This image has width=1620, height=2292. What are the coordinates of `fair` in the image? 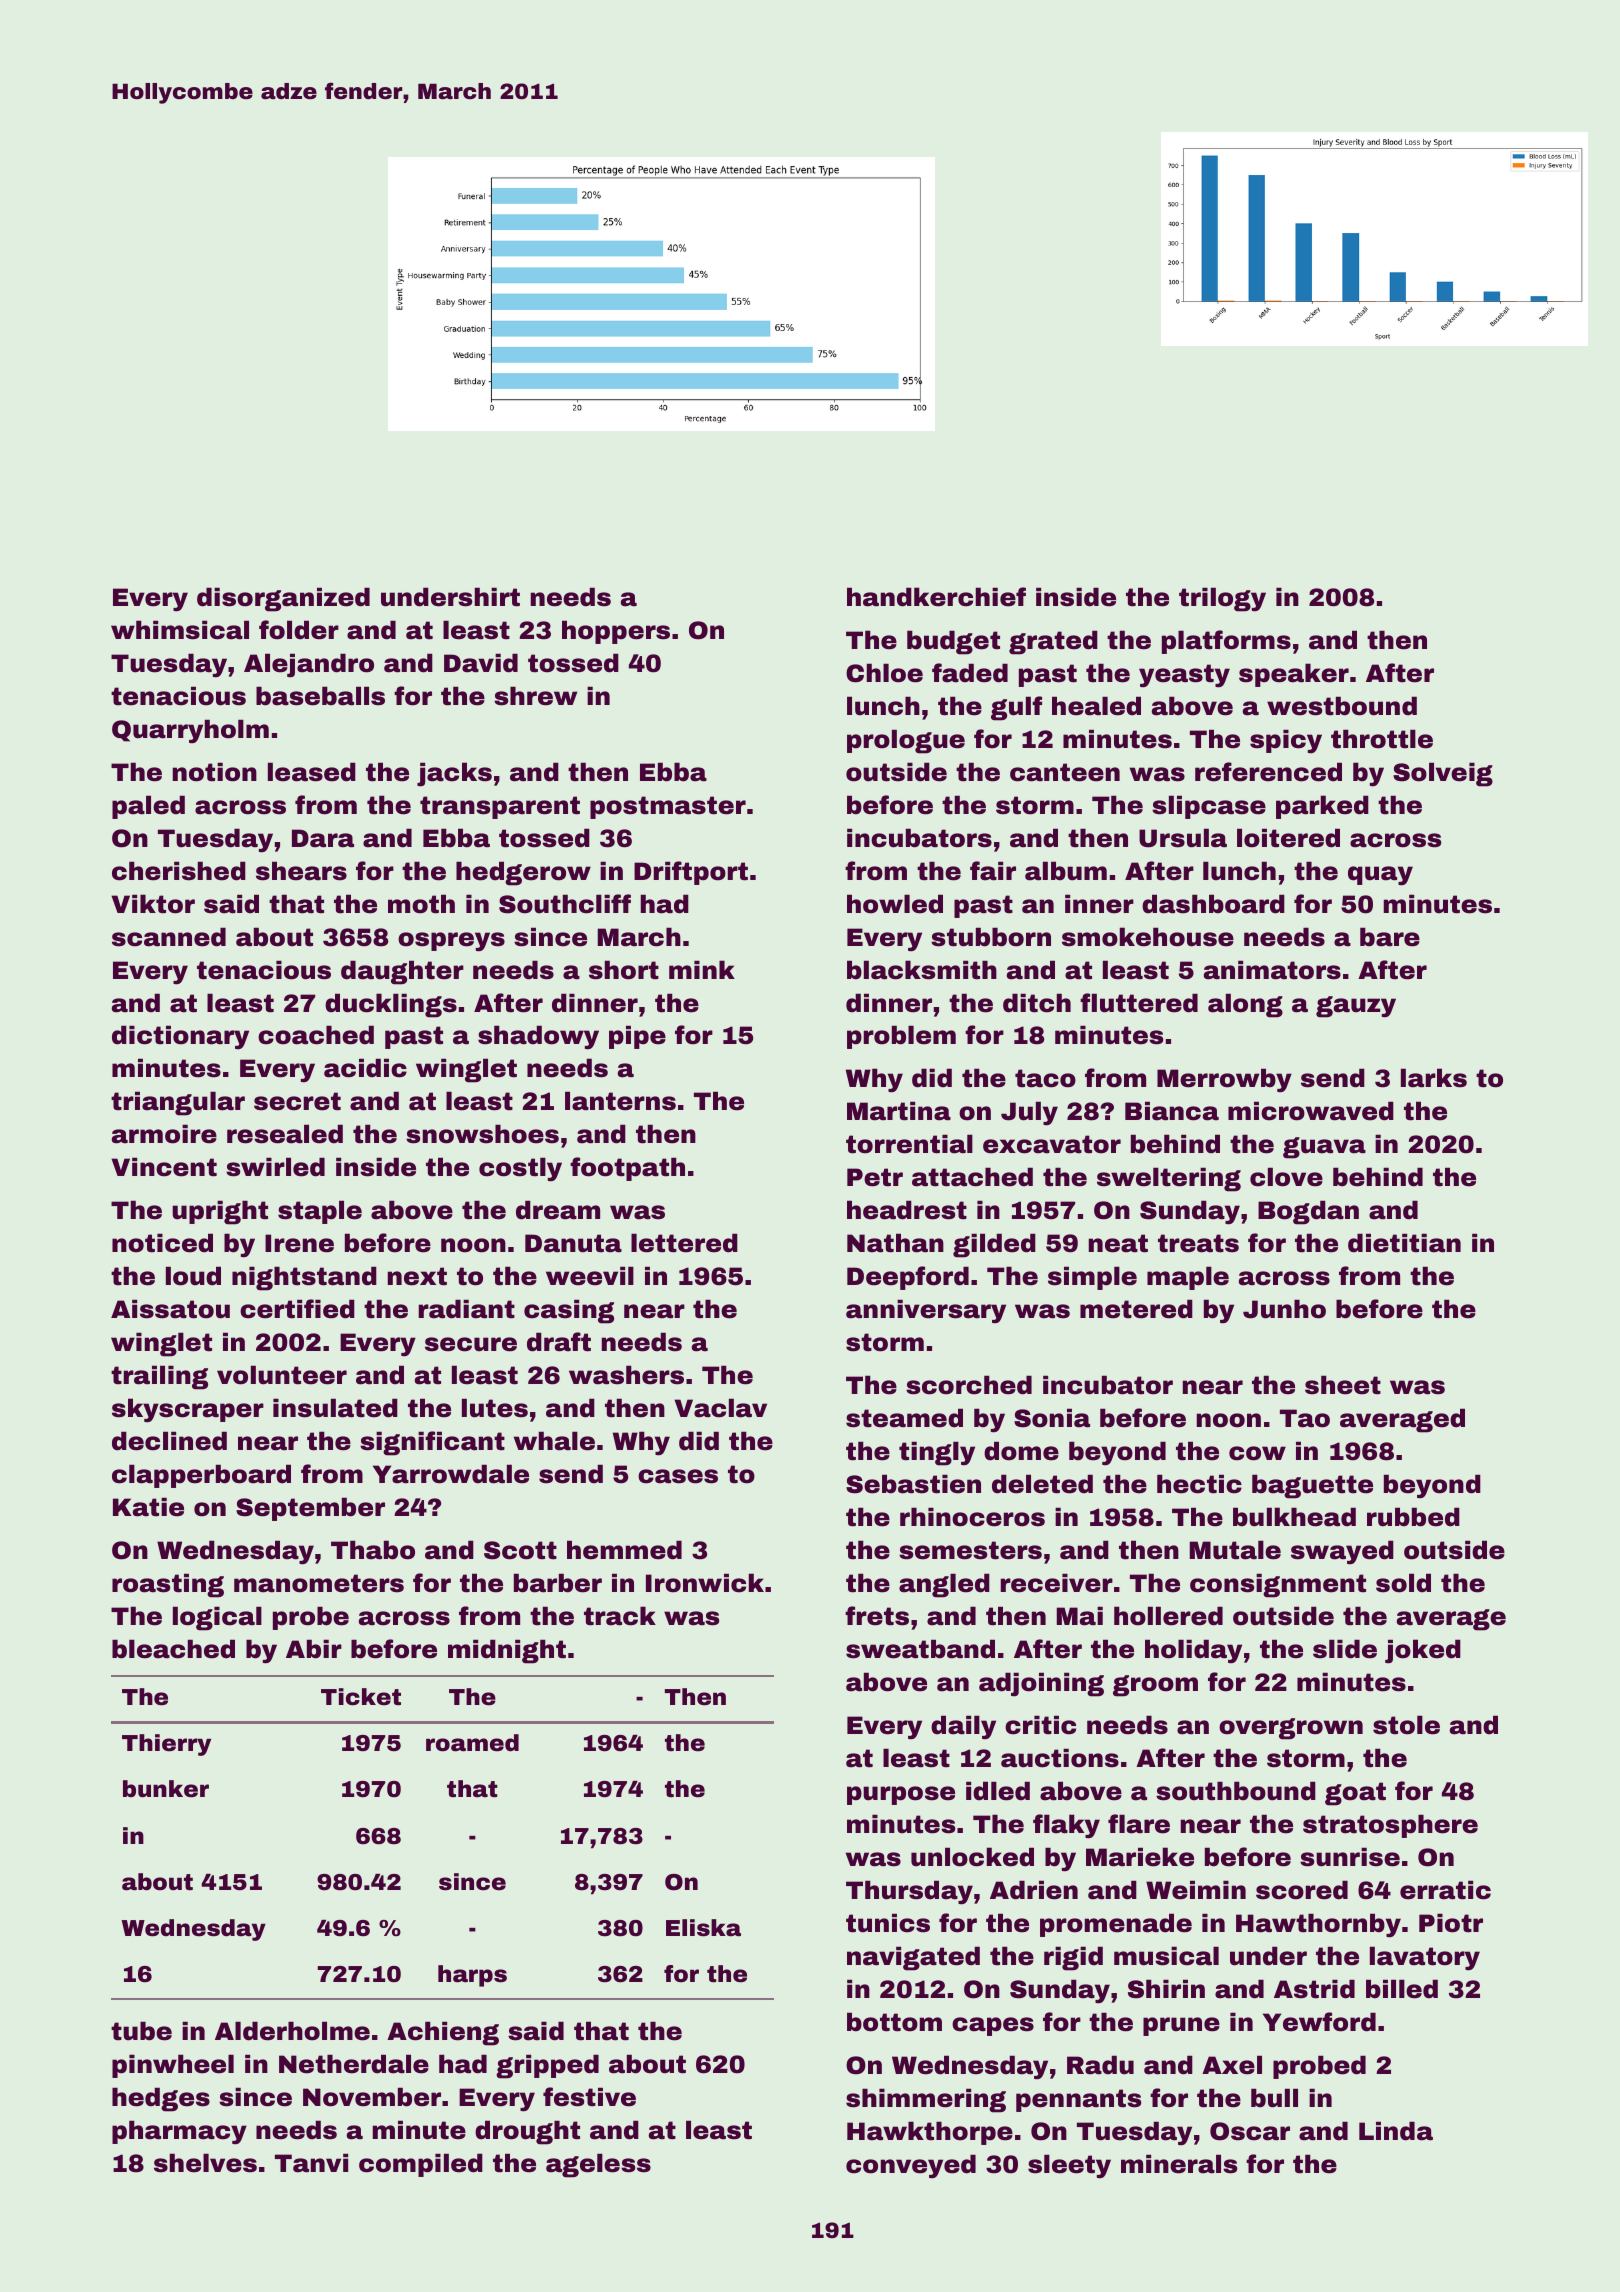 It's located at (993, 871).
